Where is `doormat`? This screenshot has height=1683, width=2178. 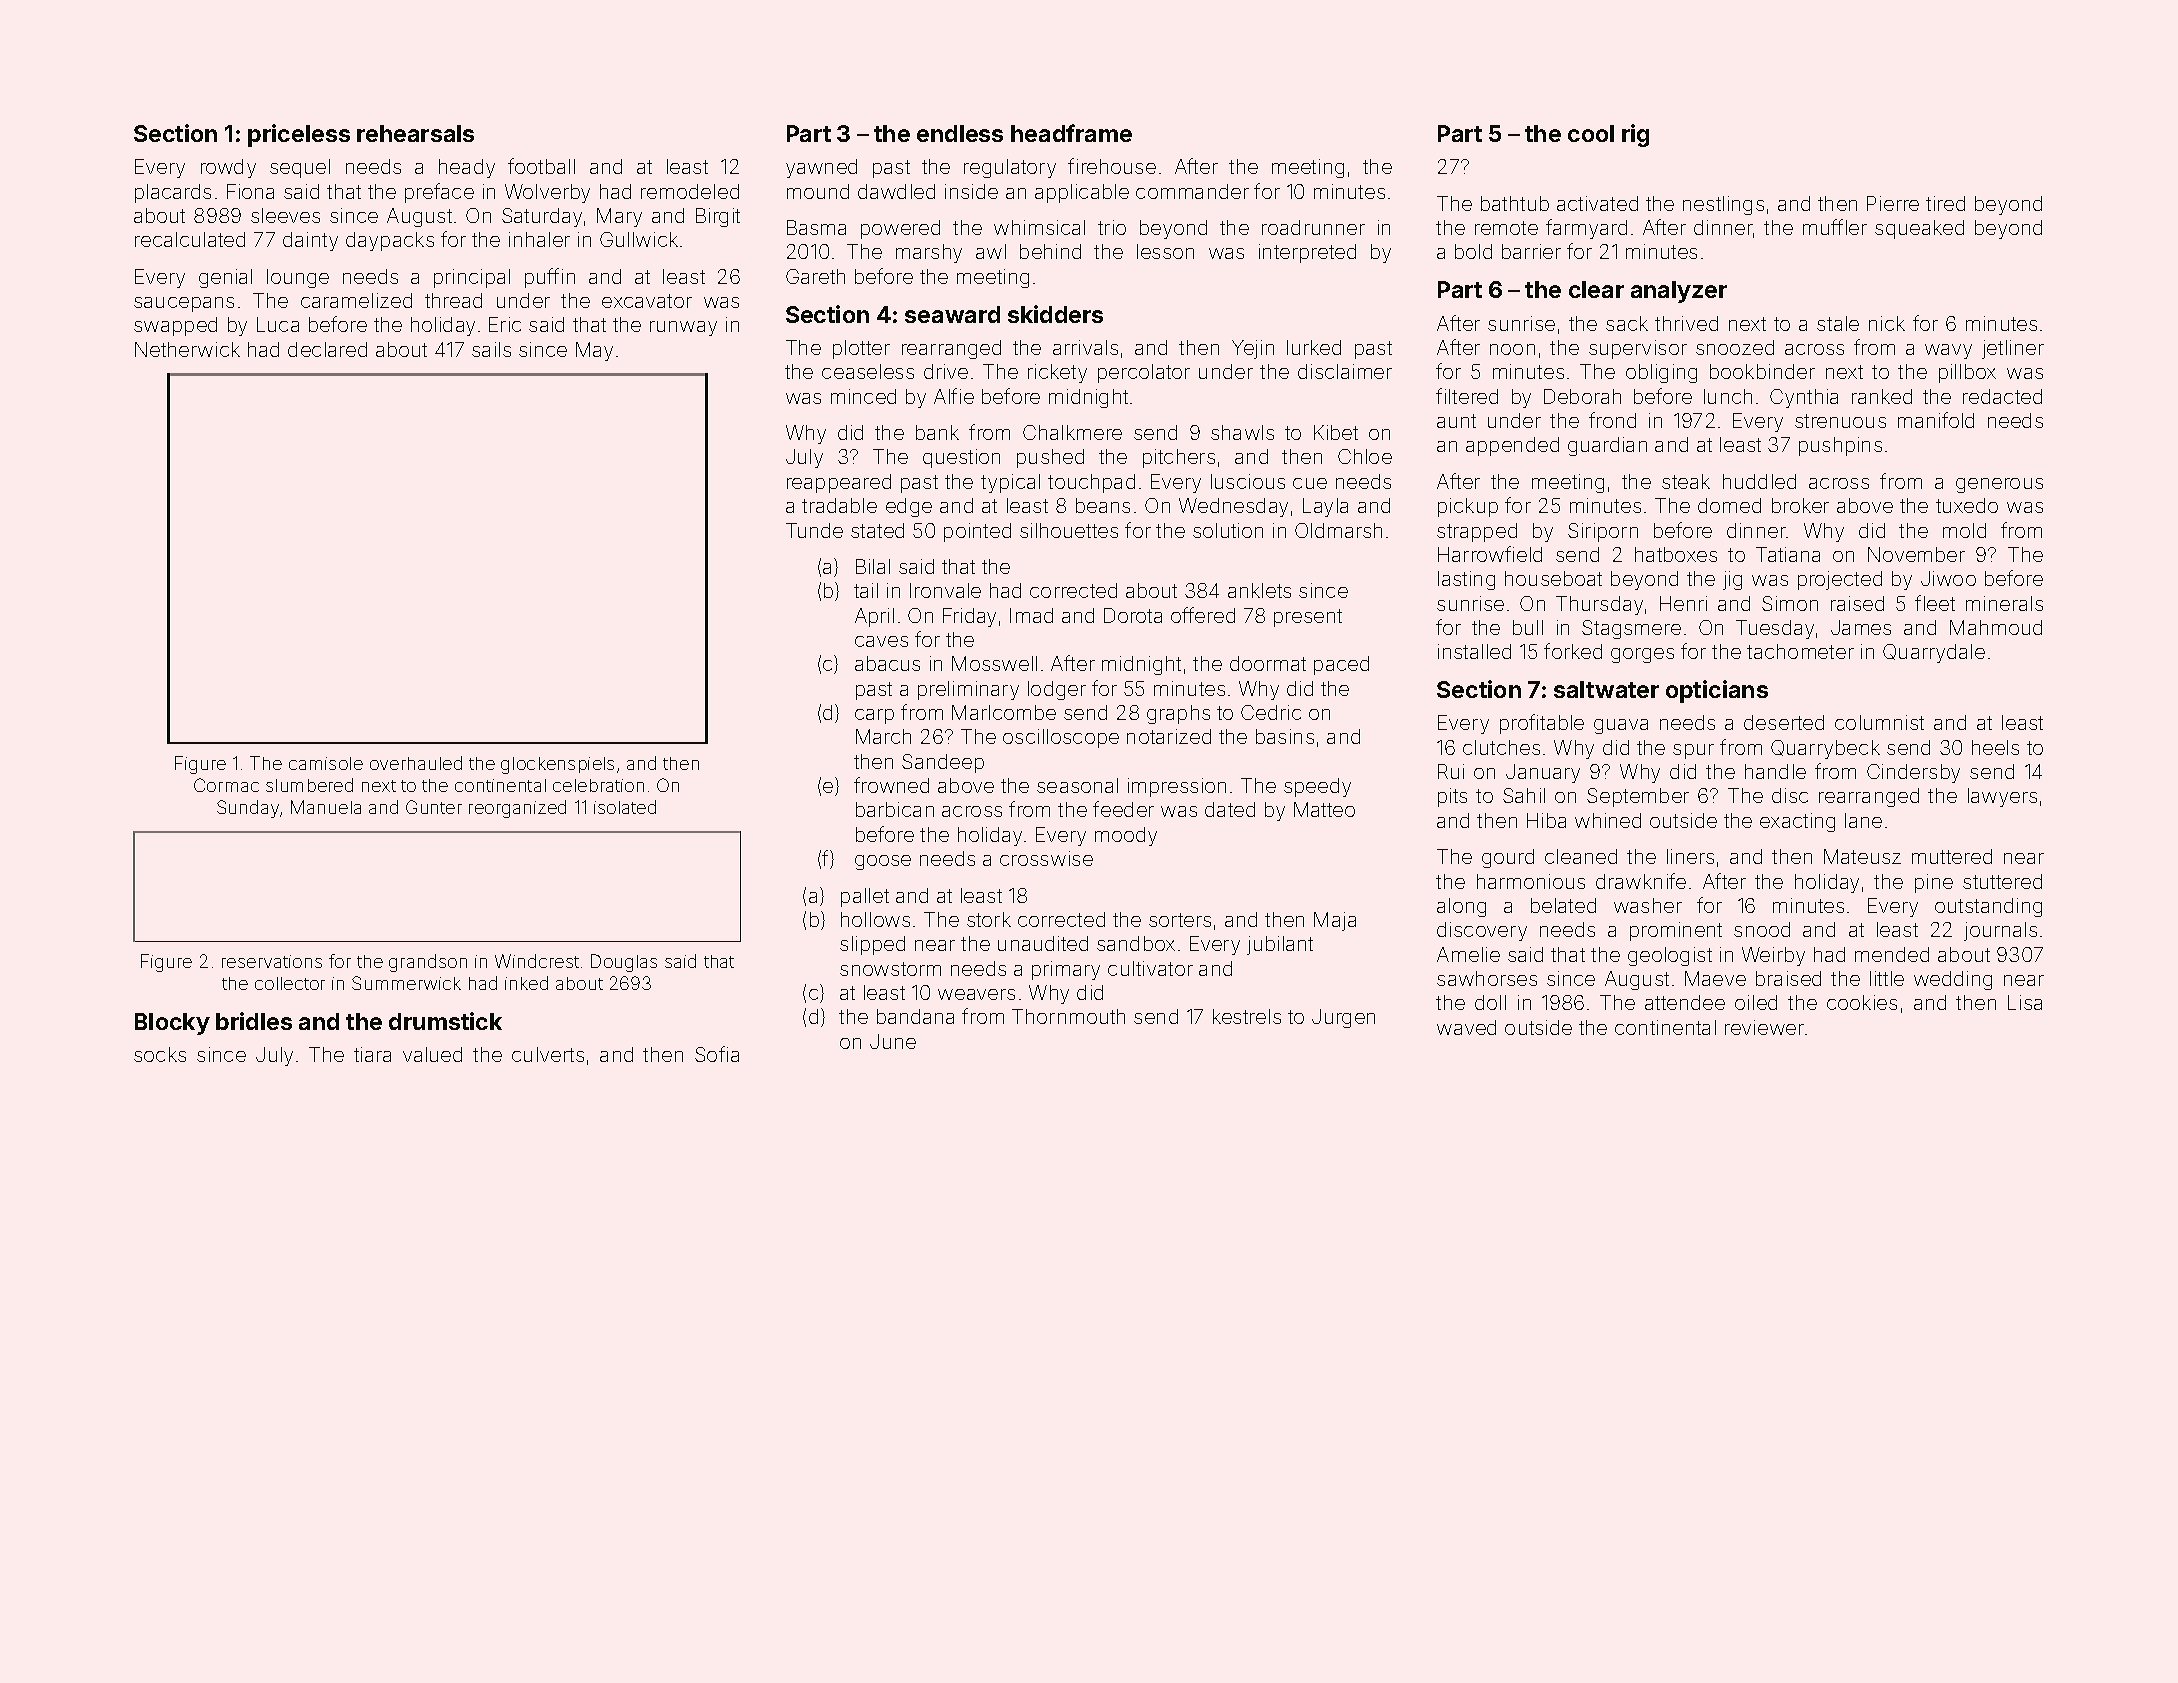
doormat is located at coordinates (1268, 663).
